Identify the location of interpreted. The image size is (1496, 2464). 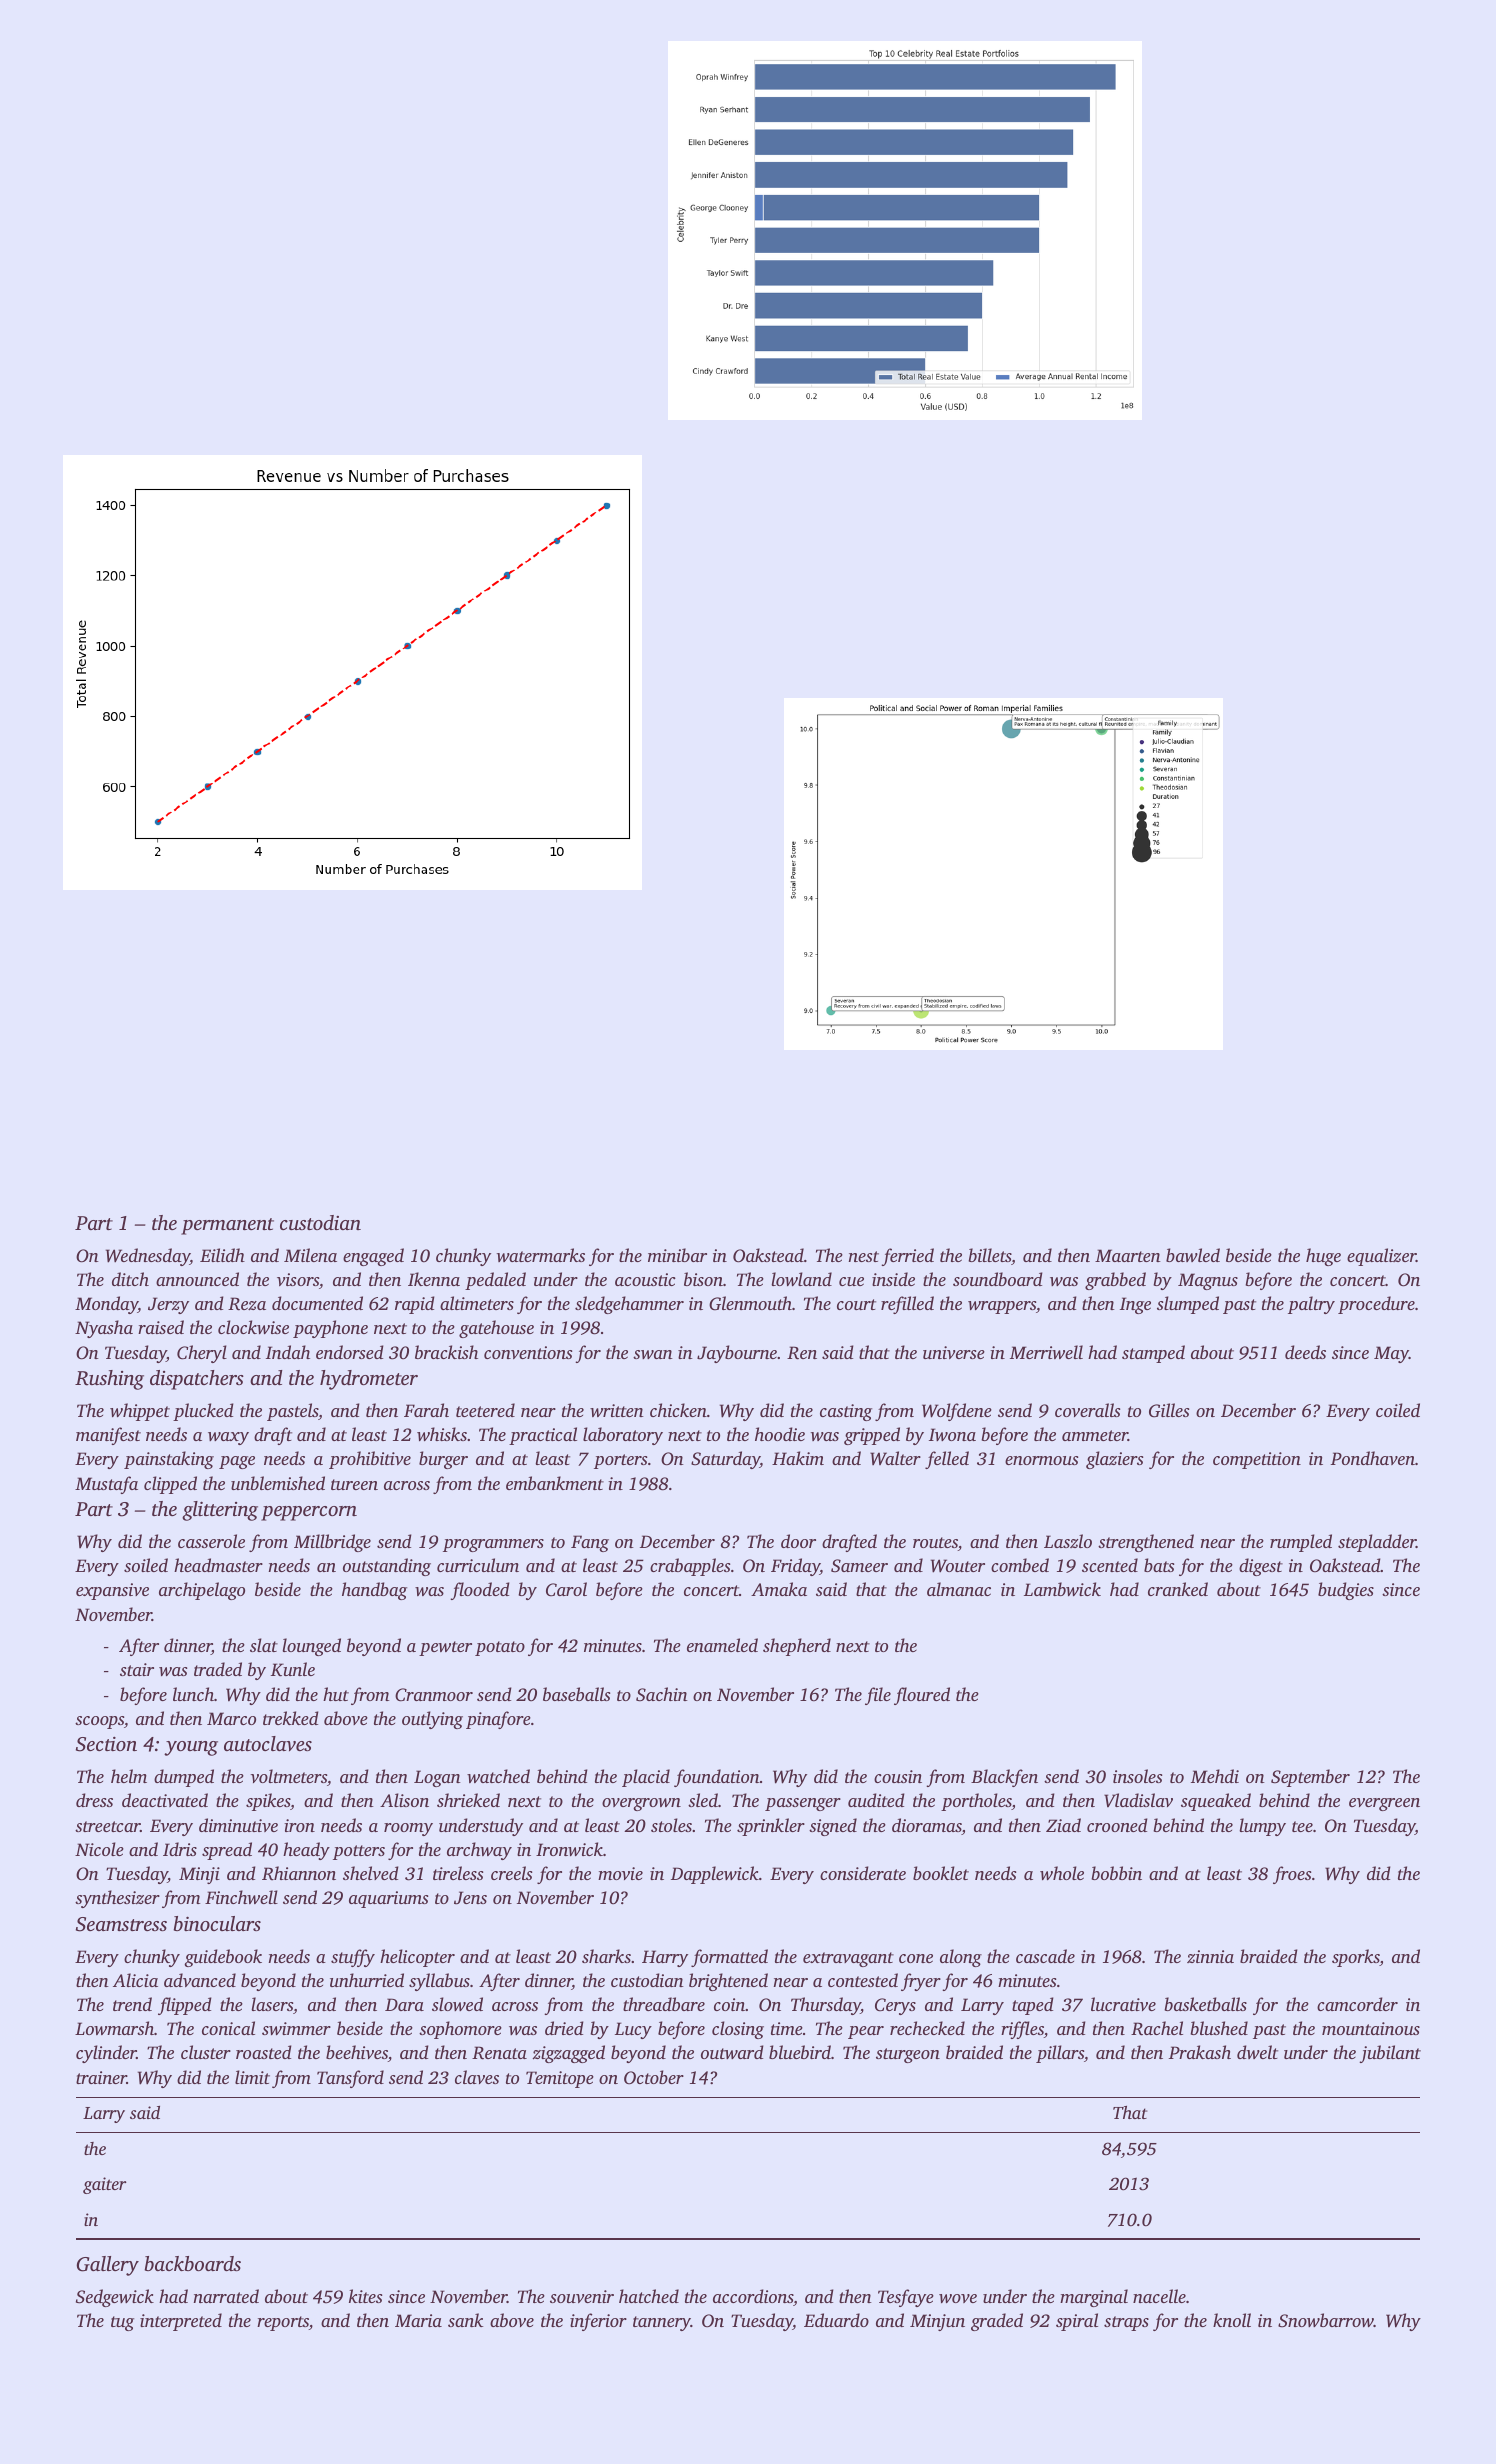
(181, 2322).
